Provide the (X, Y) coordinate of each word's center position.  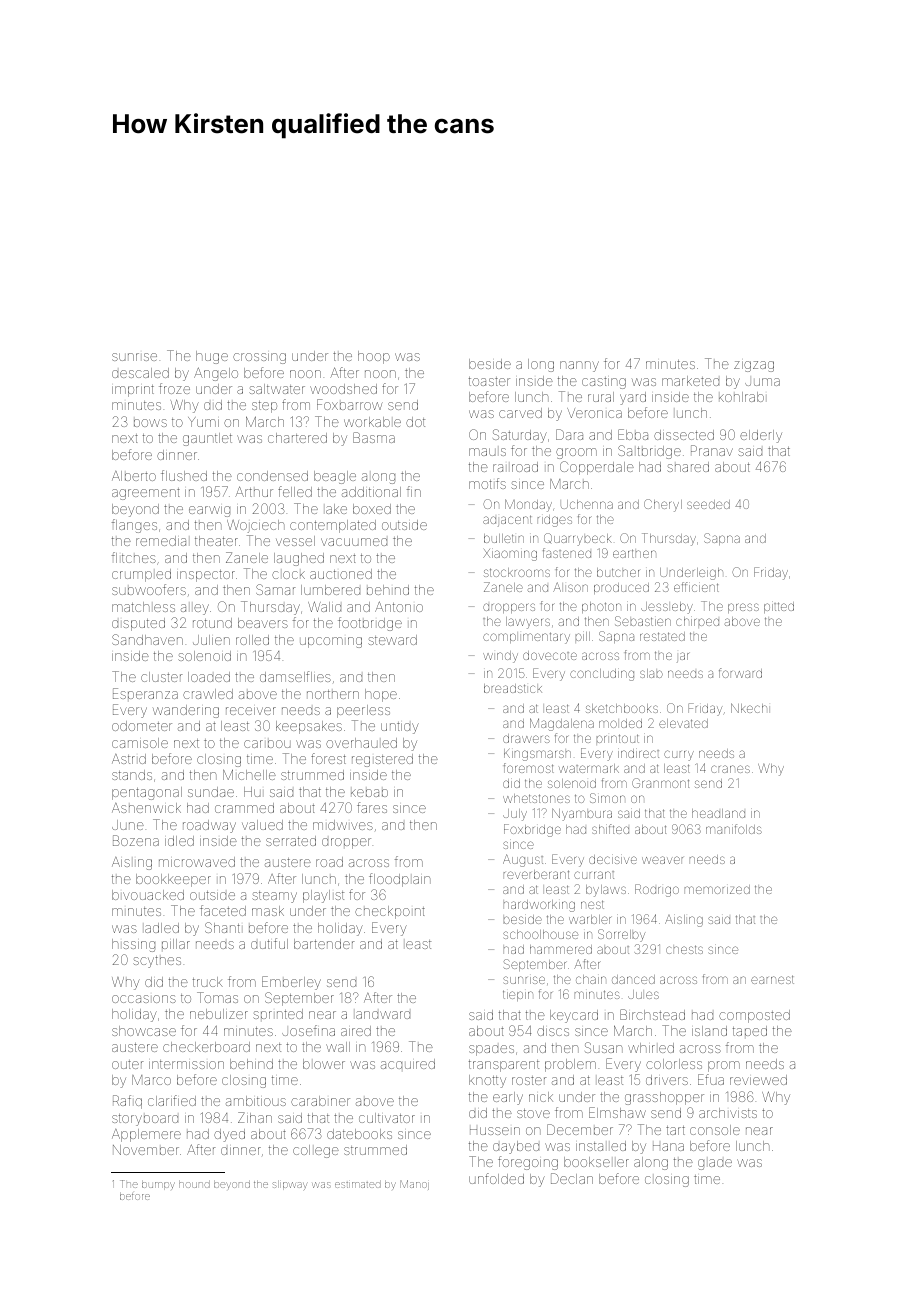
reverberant (536, 874)
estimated (358, 1184)
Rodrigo (657, 890)
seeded (708, 504)
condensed (272, 476)
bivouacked (148, 895)
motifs (487, 483)
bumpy (158, 1185)
